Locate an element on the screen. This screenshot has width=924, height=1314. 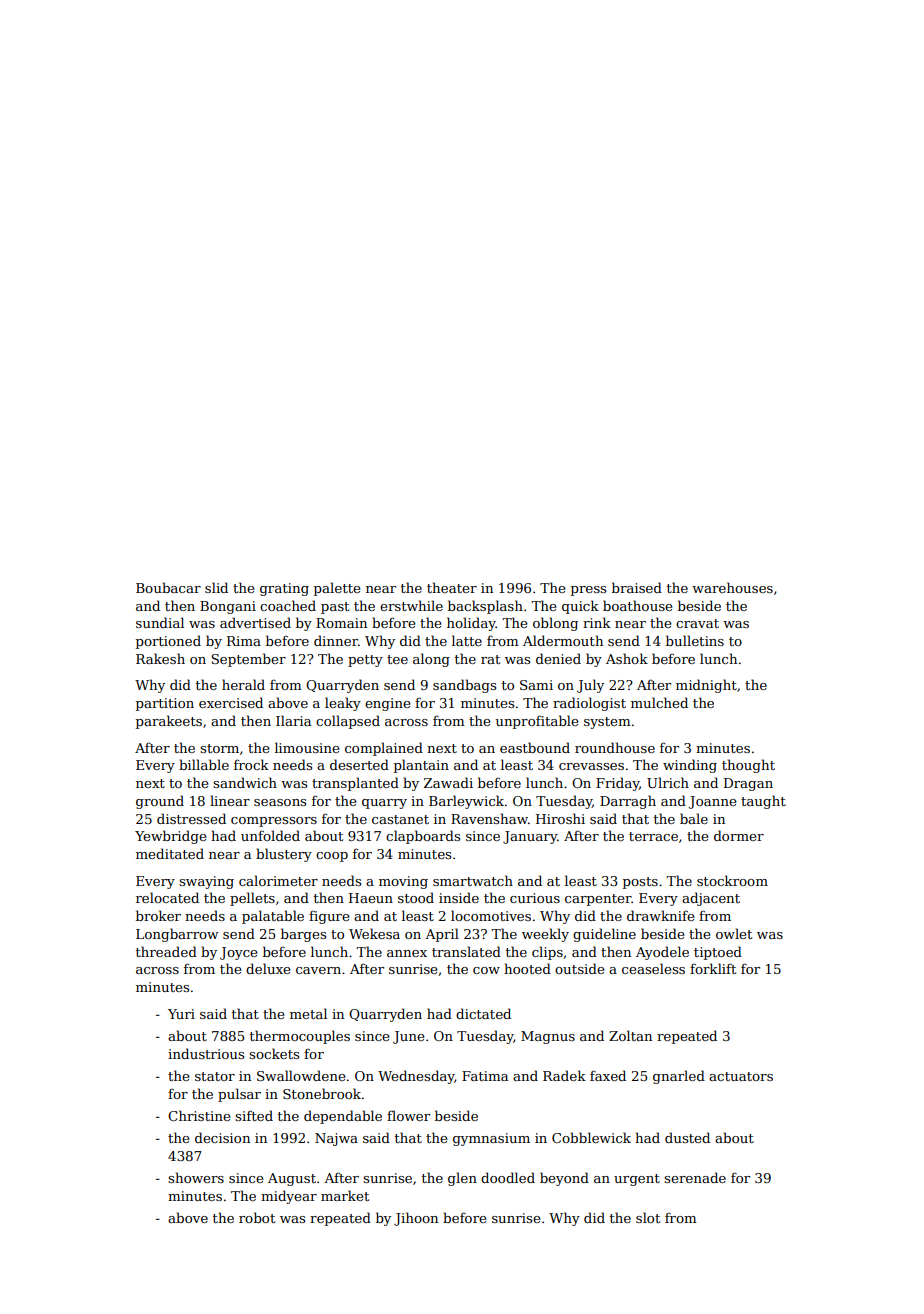
pulsar is located at coordinates (239, 1095).
